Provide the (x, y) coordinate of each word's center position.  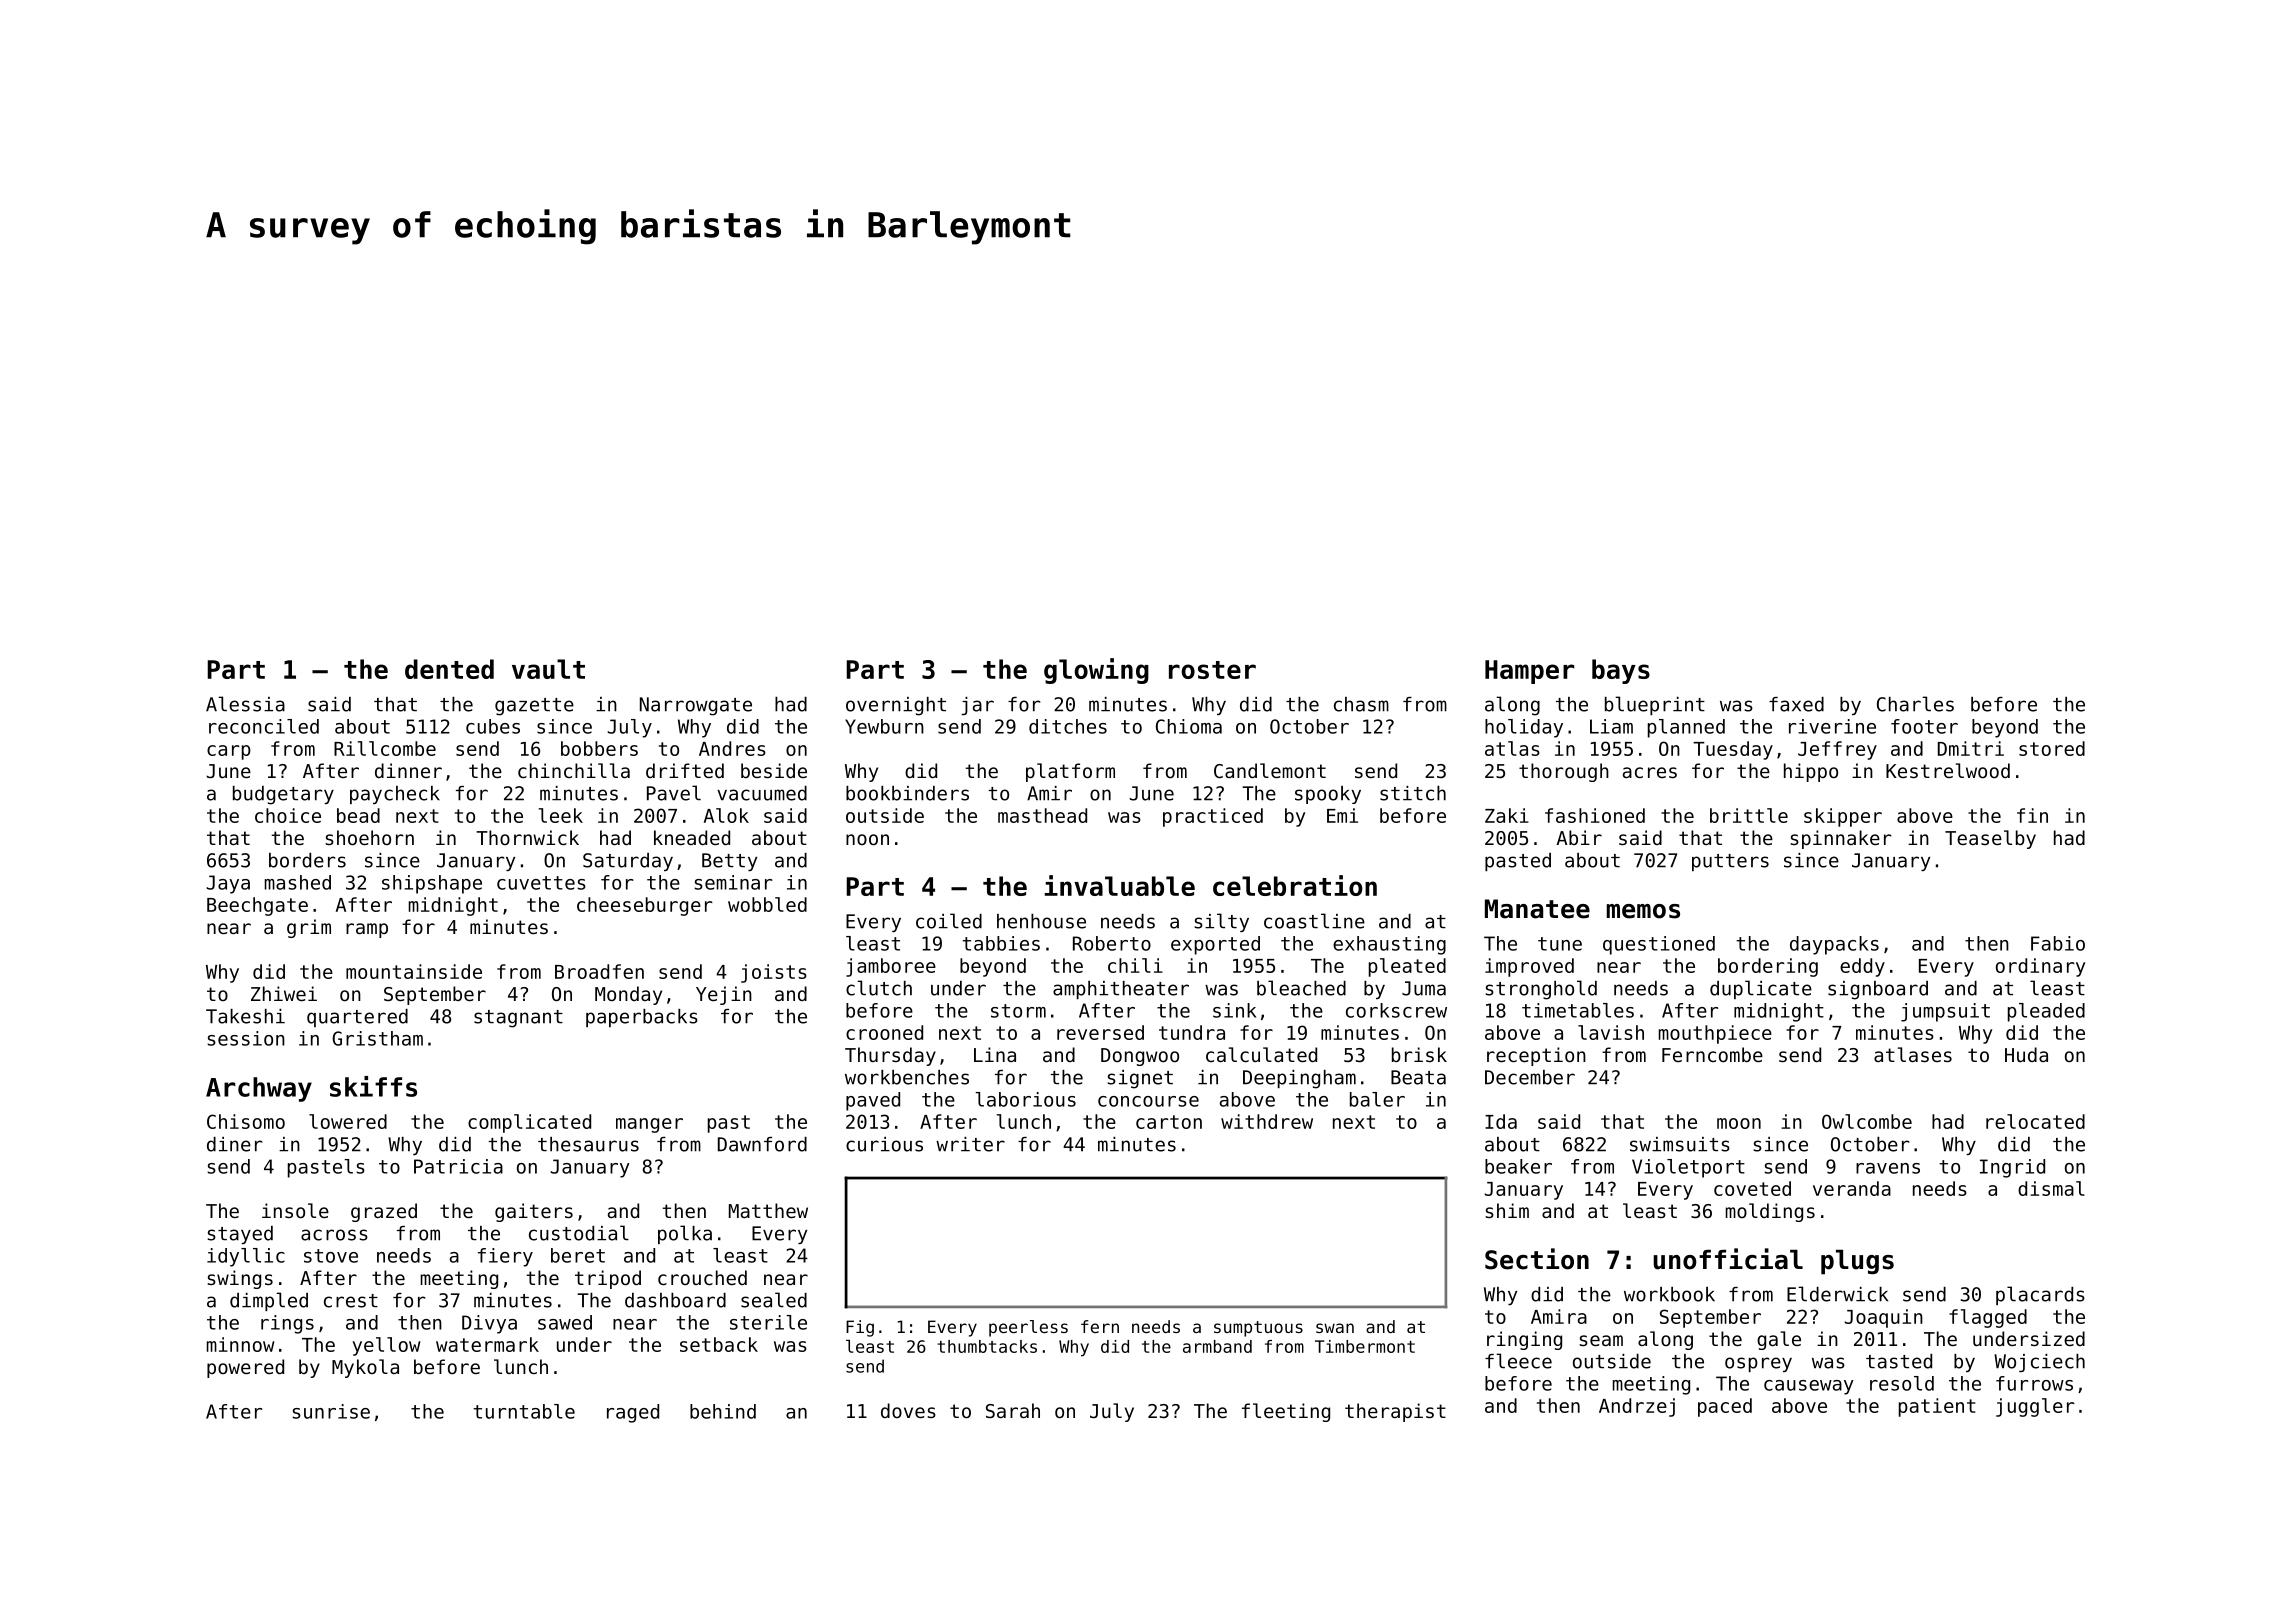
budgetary (283, 795)
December (1530, 1077)
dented (449, 669)
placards (2040, 1295)
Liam (1611, 726)
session (246, 1038)
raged (633, 1413)
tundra (1192, 1032)
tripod (608, 1279)
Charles (1915, 704)
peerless (1028, 1328)
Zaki (1507, 815)
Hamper (1530, 672)
